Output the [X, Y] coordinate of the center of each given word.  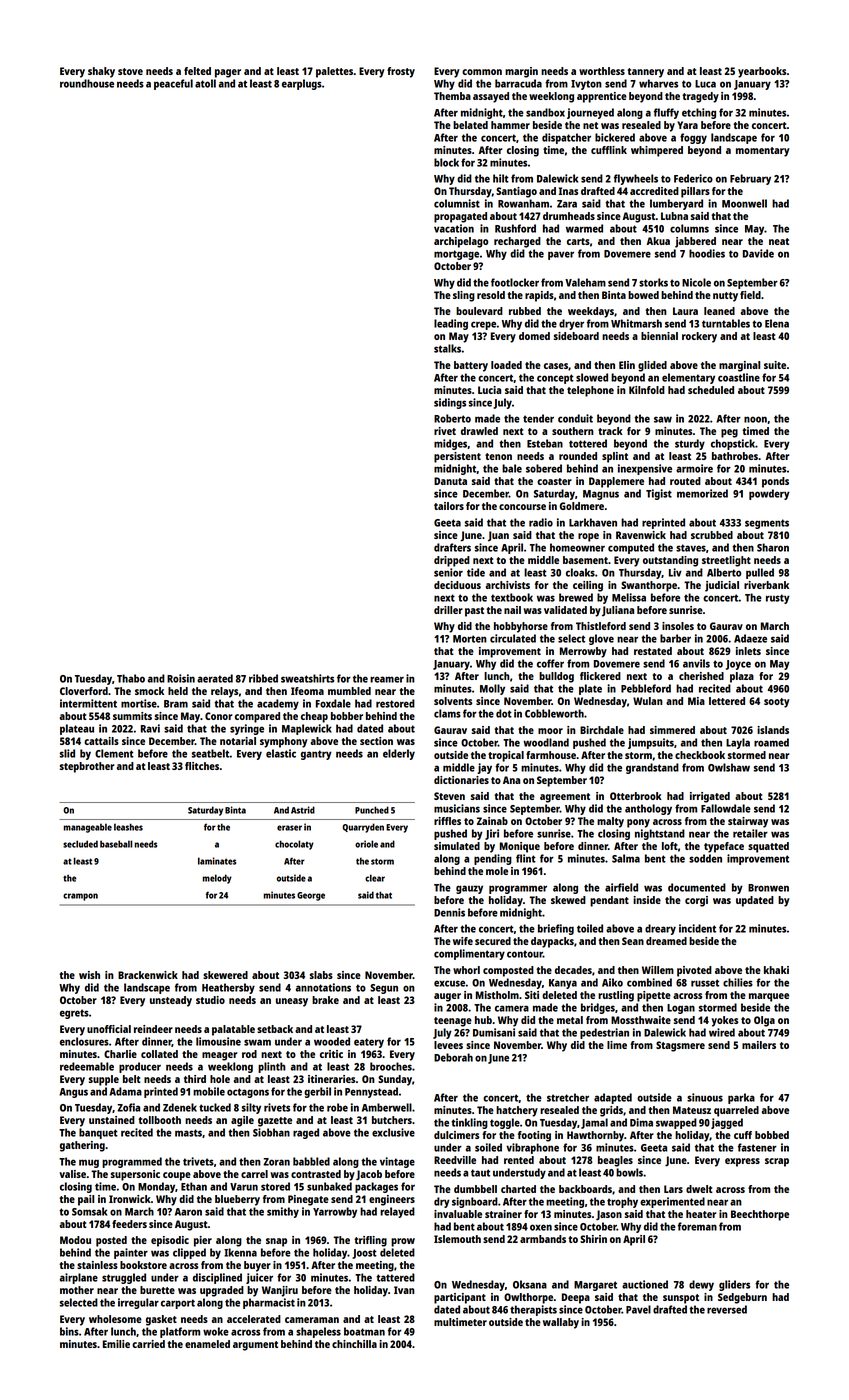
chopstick [733, 444]
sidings [450, 403]
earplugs [302, 84]
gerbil [317, 1092]
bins [69, 1331]
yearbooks [762, 72]
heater [701, 1214]
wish [89, 975]
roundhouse [87, 83]
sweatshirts [307, 678]
